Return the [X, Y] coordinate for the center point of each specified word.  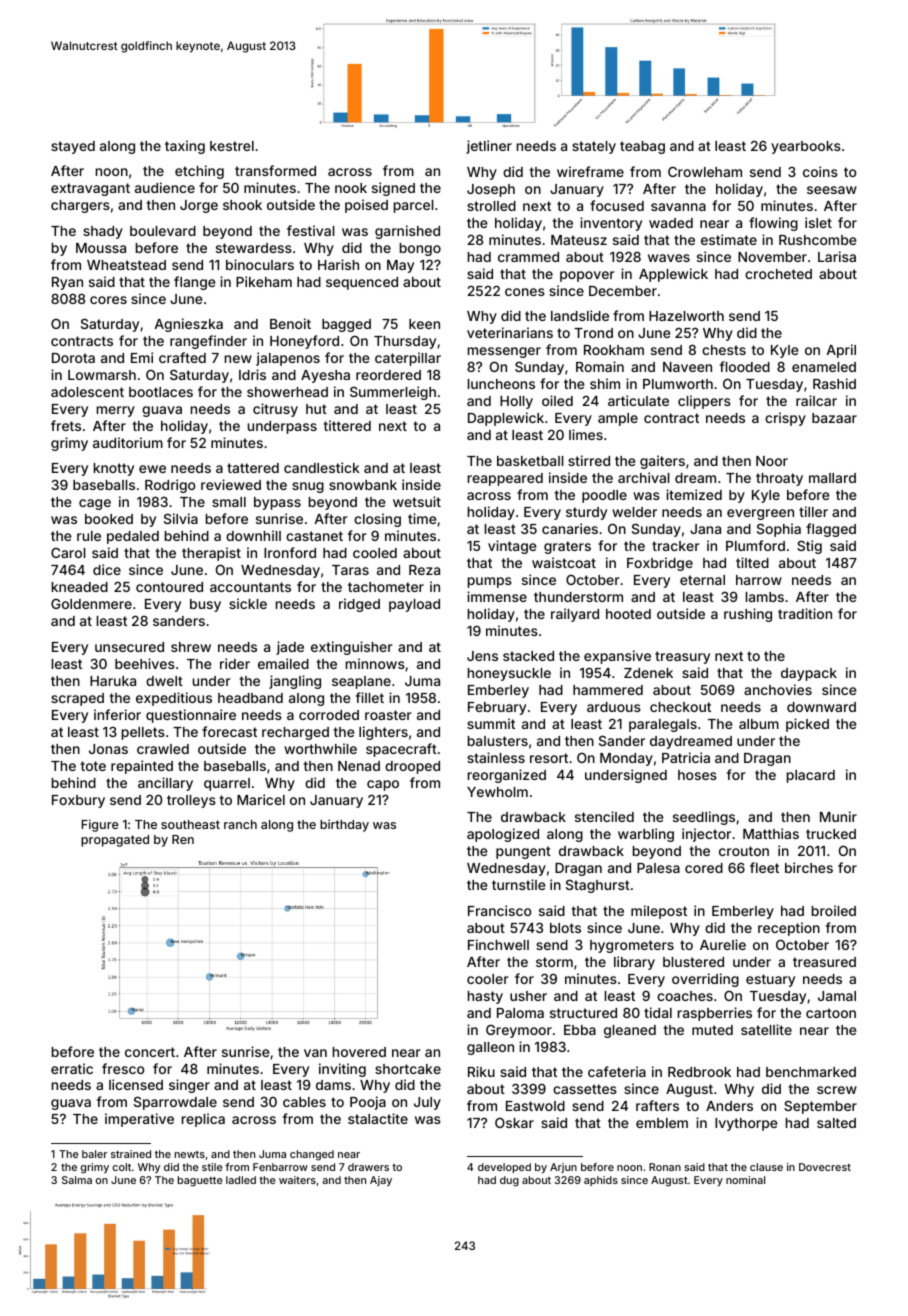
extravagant [90, 189]
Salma [77, 1180]
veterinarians [510, 332]
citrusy [275, 410]
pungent [523, 852]
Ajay [381, 1181]
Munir [838, 816]
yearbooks [806, 147]
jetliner [489, 147]
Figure [100, 825]
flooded [745, 366]
